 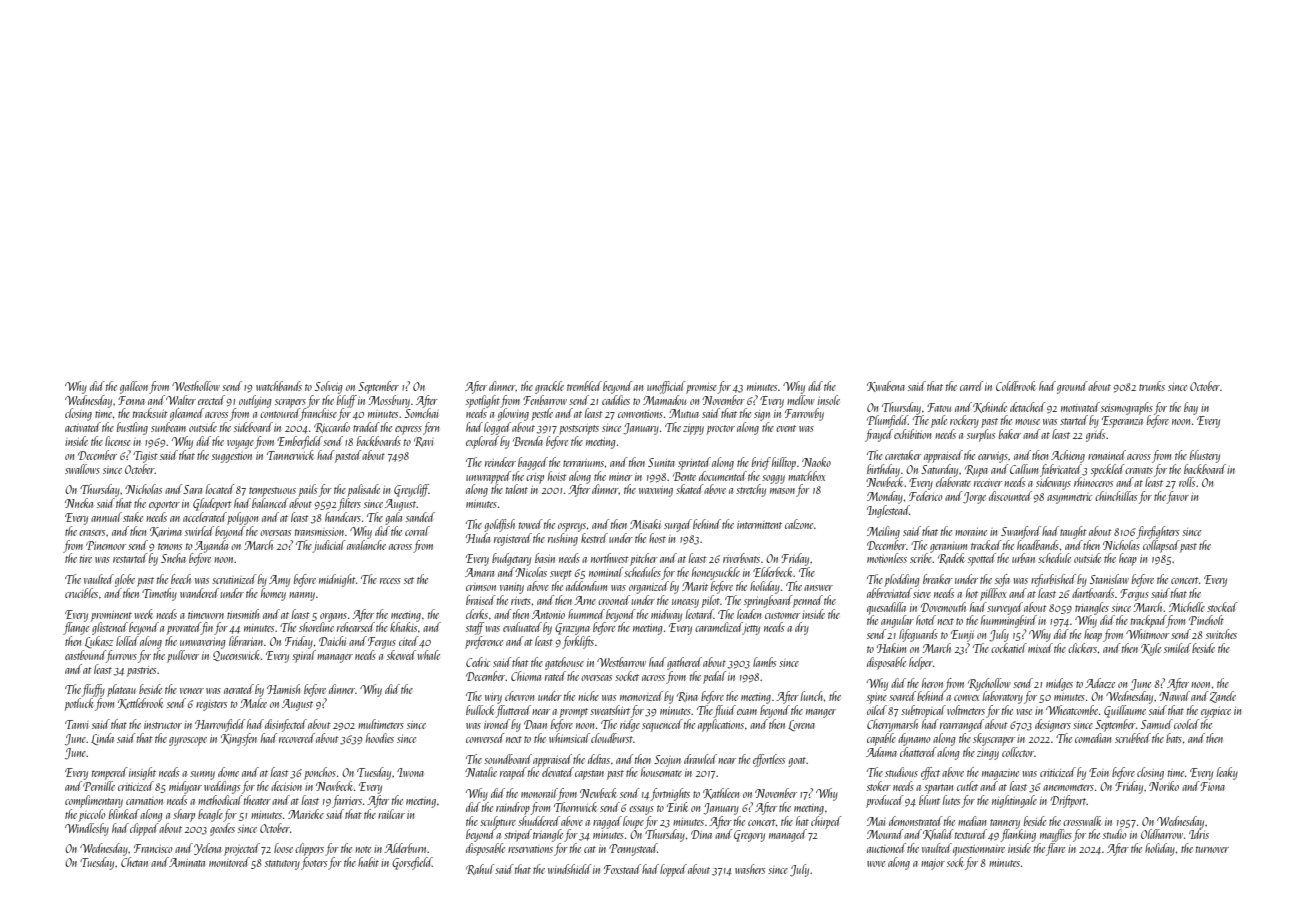 What do you see at coordinates (535, 724) in the screenshot?
I see `Daan` at bounding box center [535, 724].
